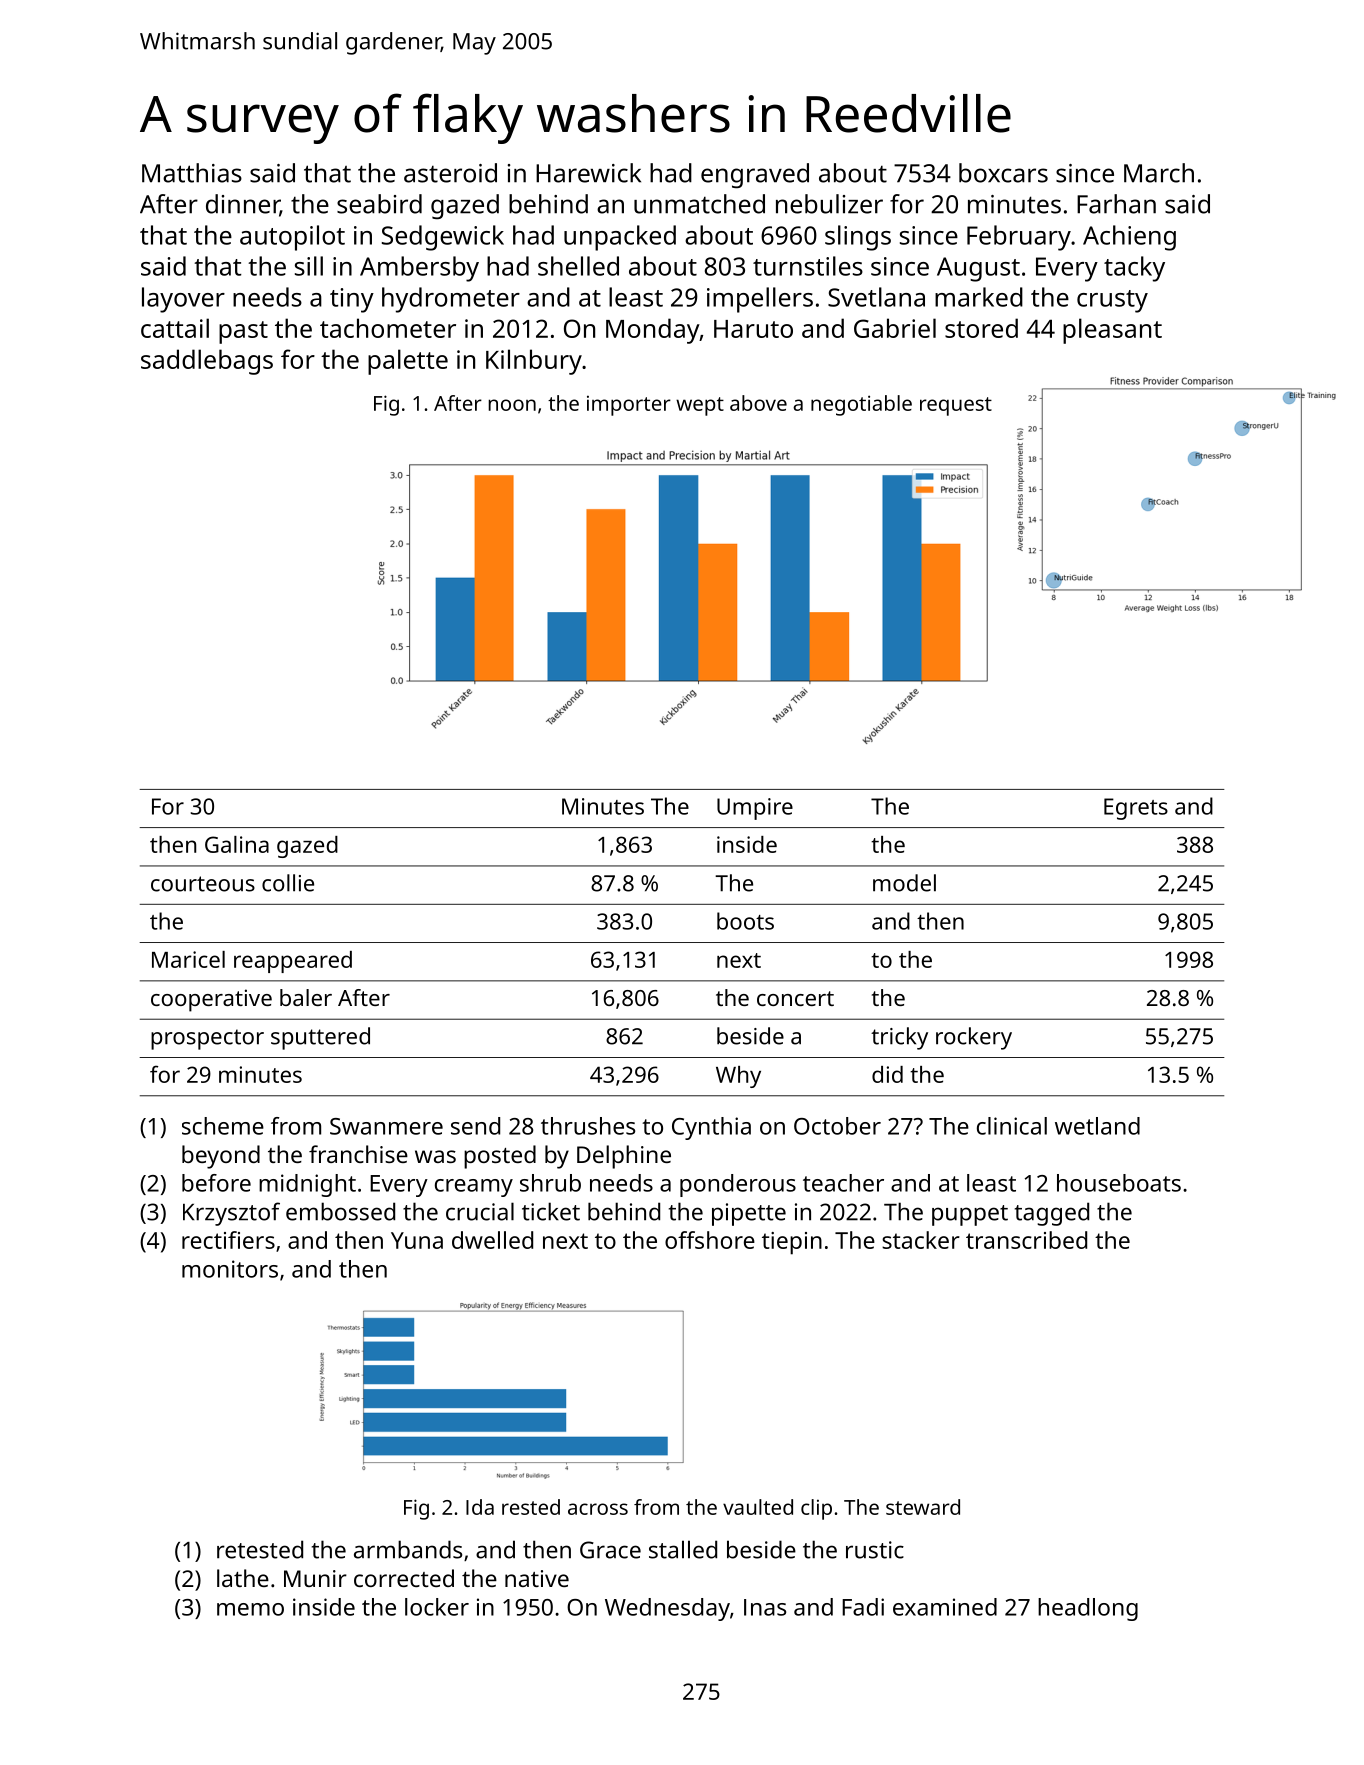 The height and width of the image is (1765, 1364). Describe the element at coordinates (320, 1038) in the image. I see `sputtered` at that location.
